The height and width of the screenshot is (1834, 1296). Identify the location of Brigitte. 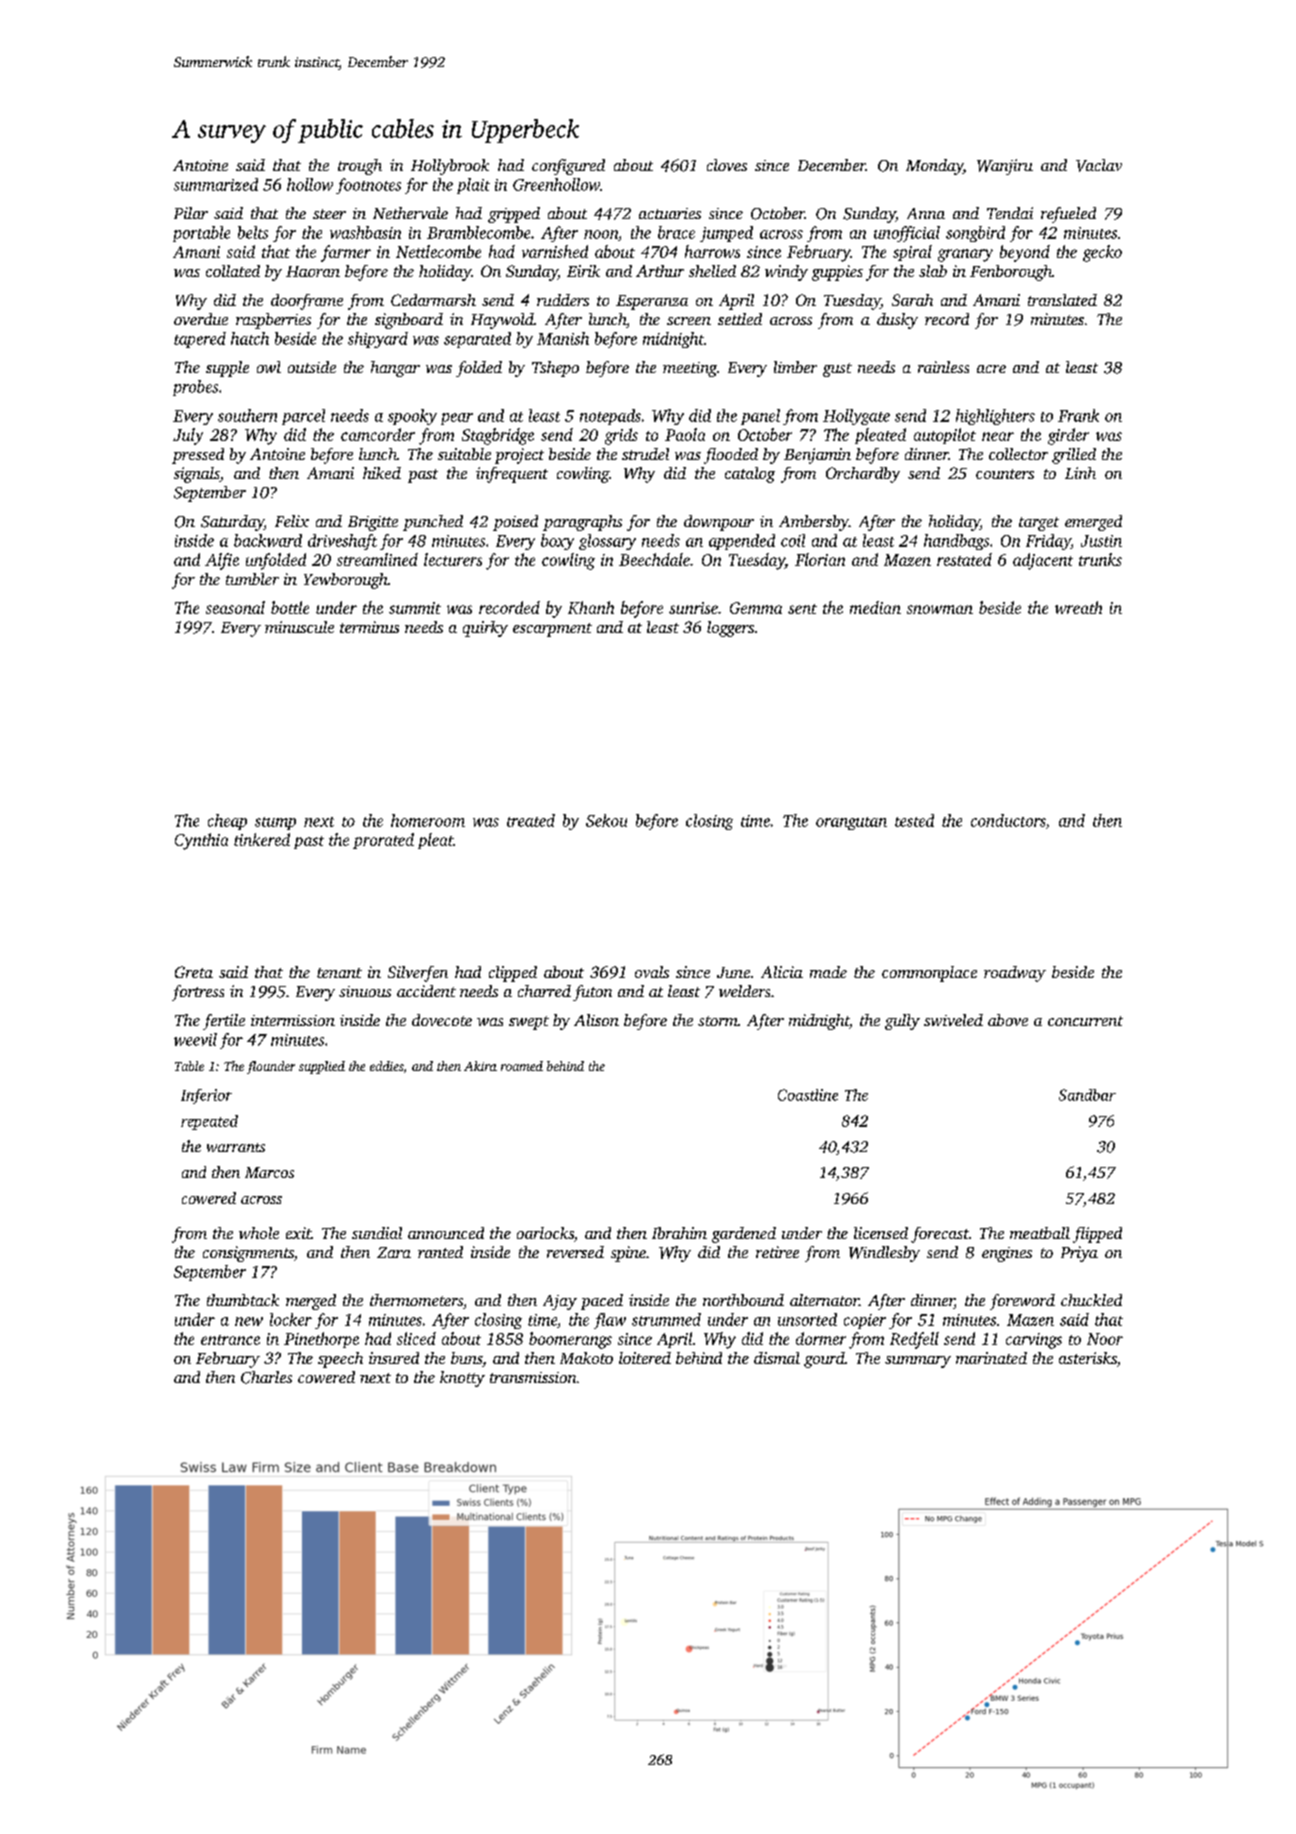
(373, 523).
